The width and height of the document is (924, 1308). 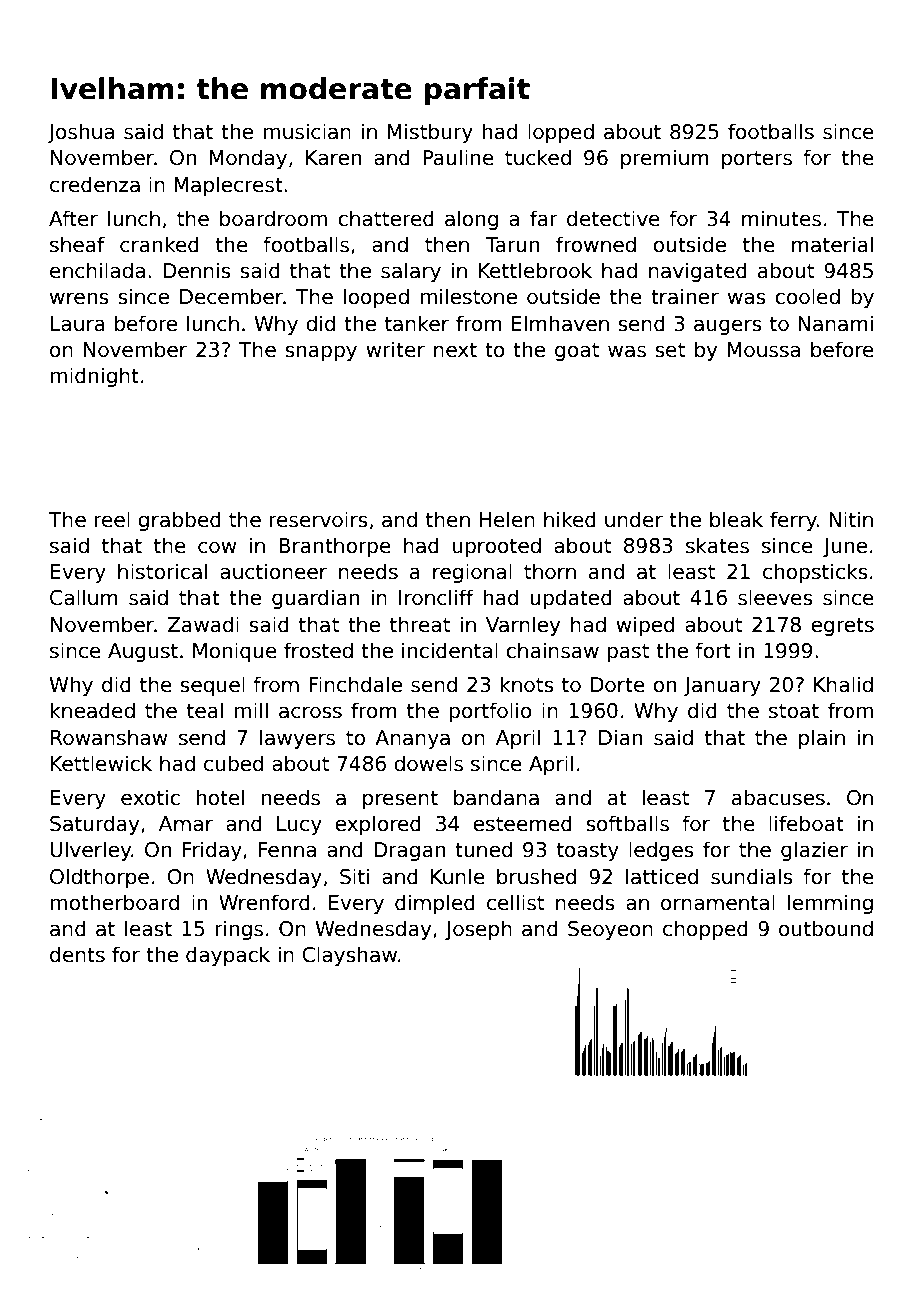 I want to click on lopped, so click(x=561, y=133).
